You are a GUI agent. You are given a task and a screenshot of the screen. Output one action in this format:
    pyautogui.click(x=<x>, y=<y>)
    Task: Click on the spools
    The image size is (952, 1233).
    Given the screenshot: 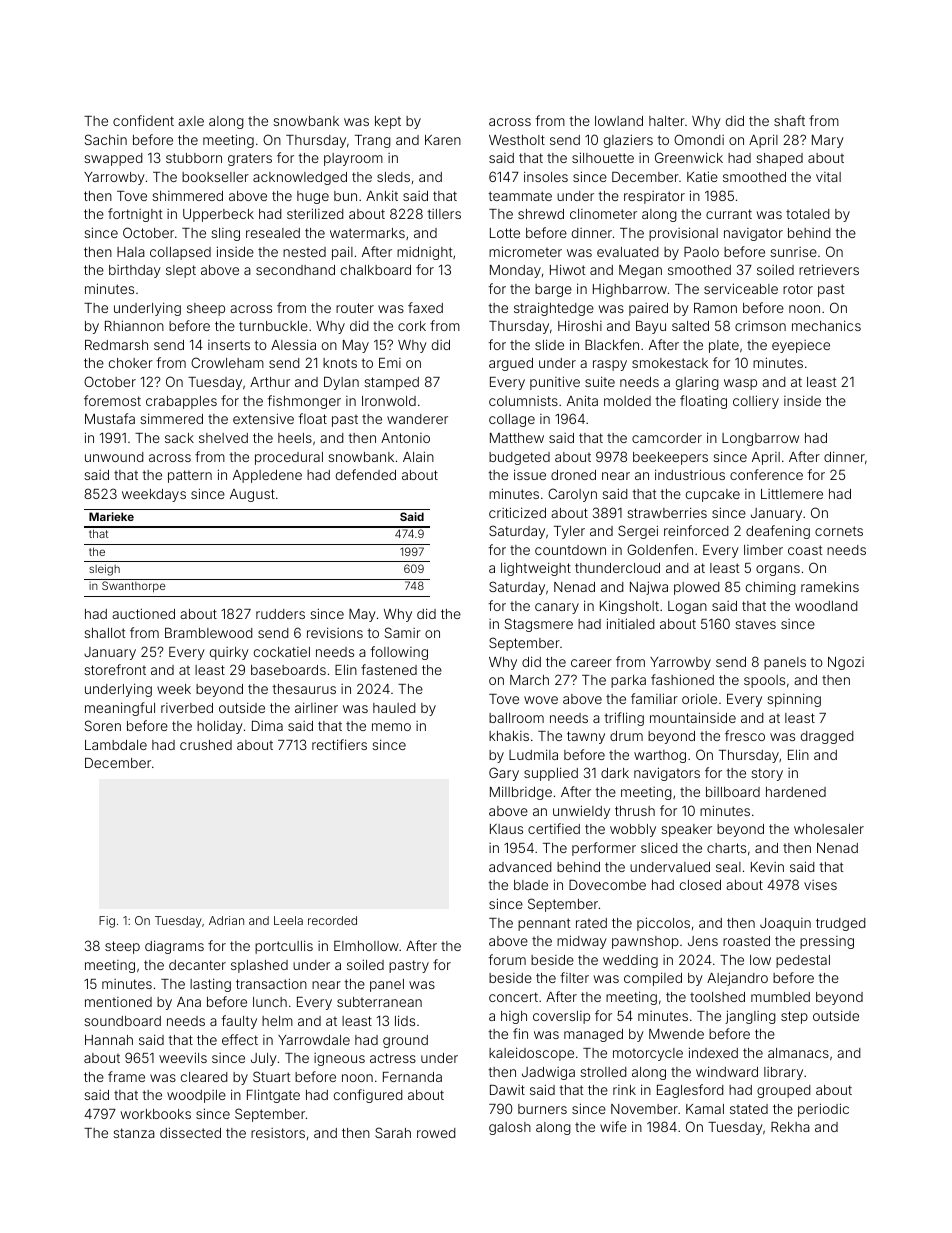 What is the action you would take?
    pyautogui.click(x=764, y=681)
